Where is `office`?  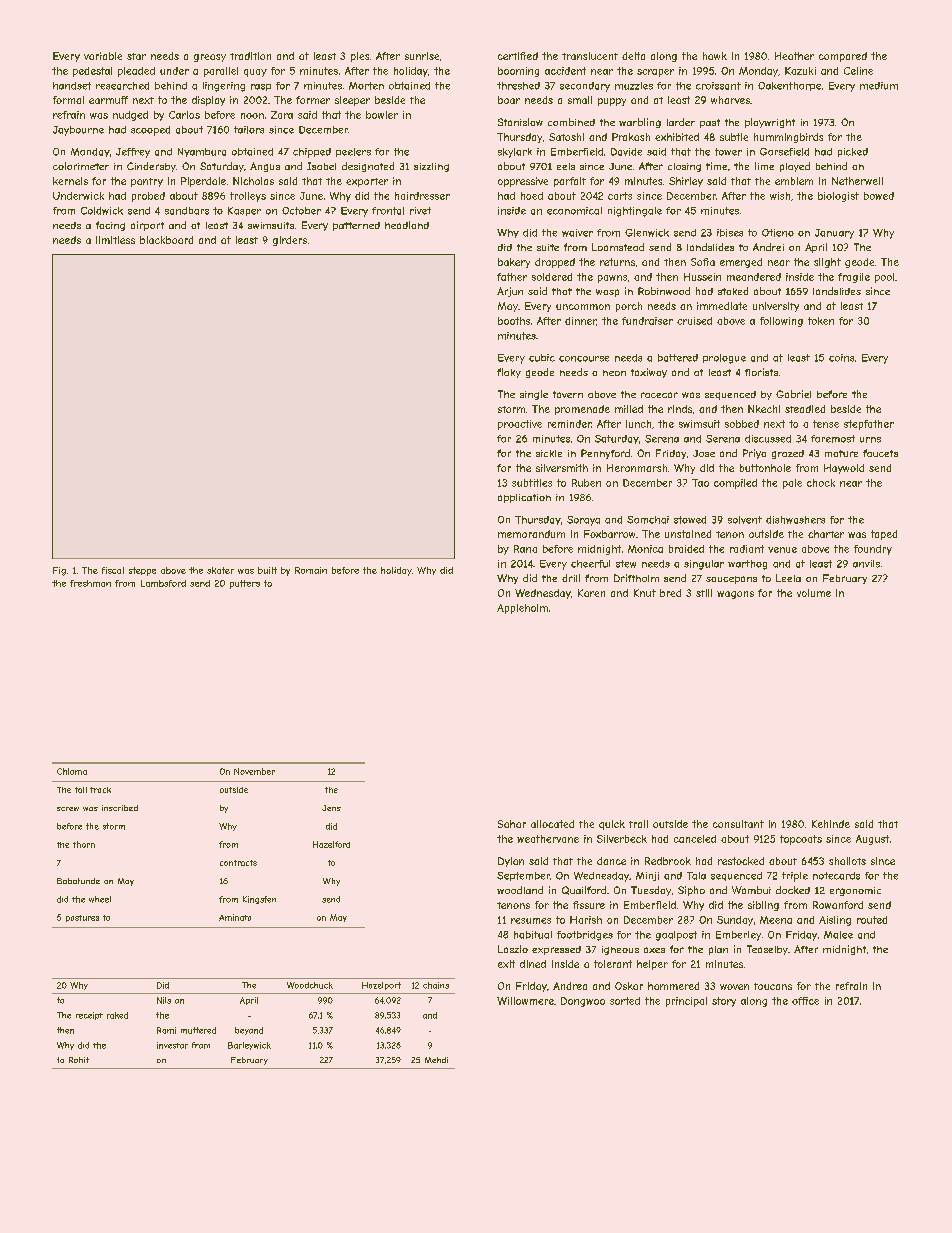
office is located at coordinates (805, 1001).
